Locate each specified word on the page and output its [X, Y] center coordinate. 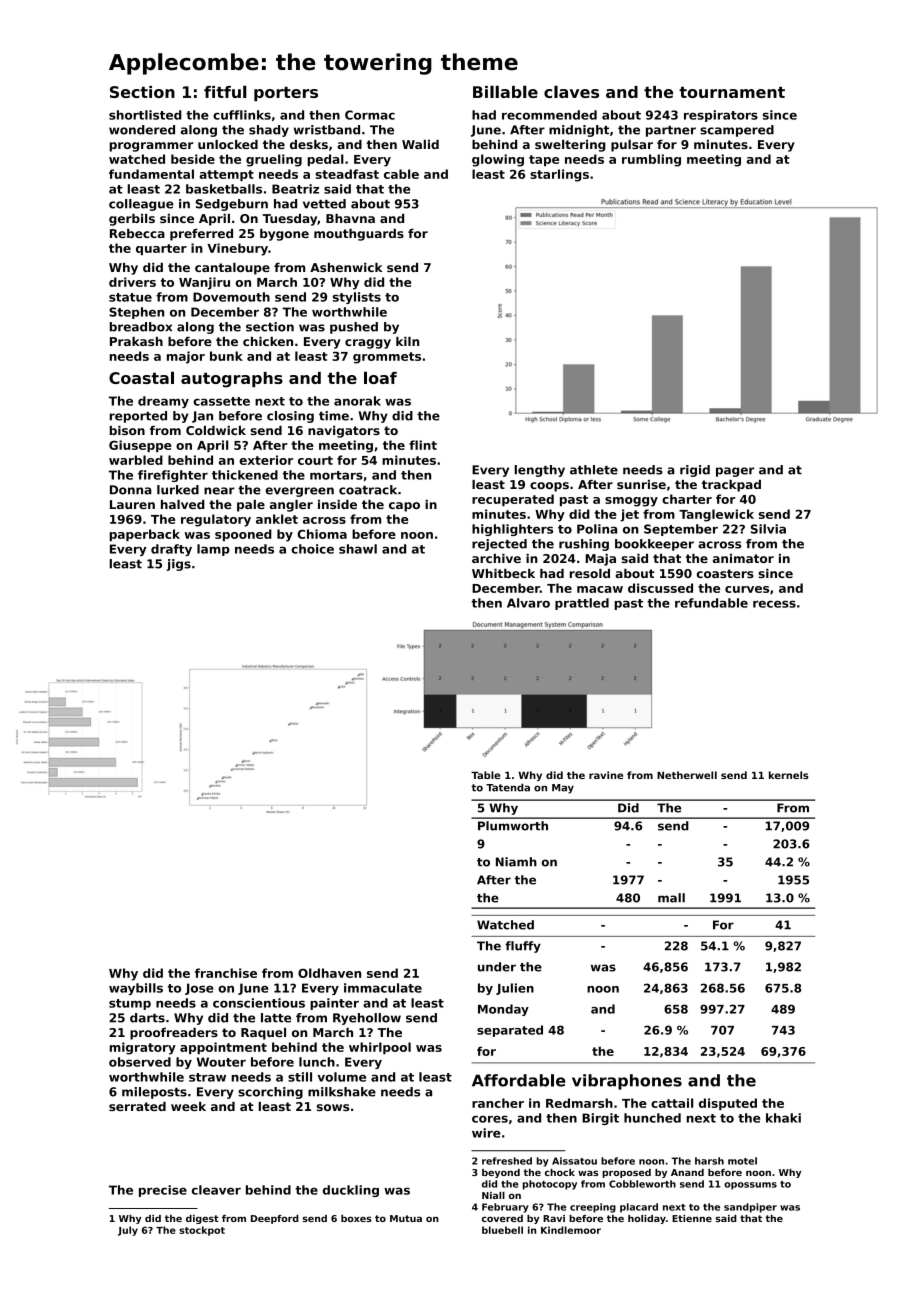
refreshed [507, 1161]
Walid [420, 144]
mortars [336, 475]
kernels [789, 775]
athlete [594, 470]
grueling [274, 160]
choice [312, 549]
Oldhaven [329, 973]
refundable [711, 603]
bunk [226, 356]
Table [485, 775]
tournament [732, 92]
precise [163, 1191]
